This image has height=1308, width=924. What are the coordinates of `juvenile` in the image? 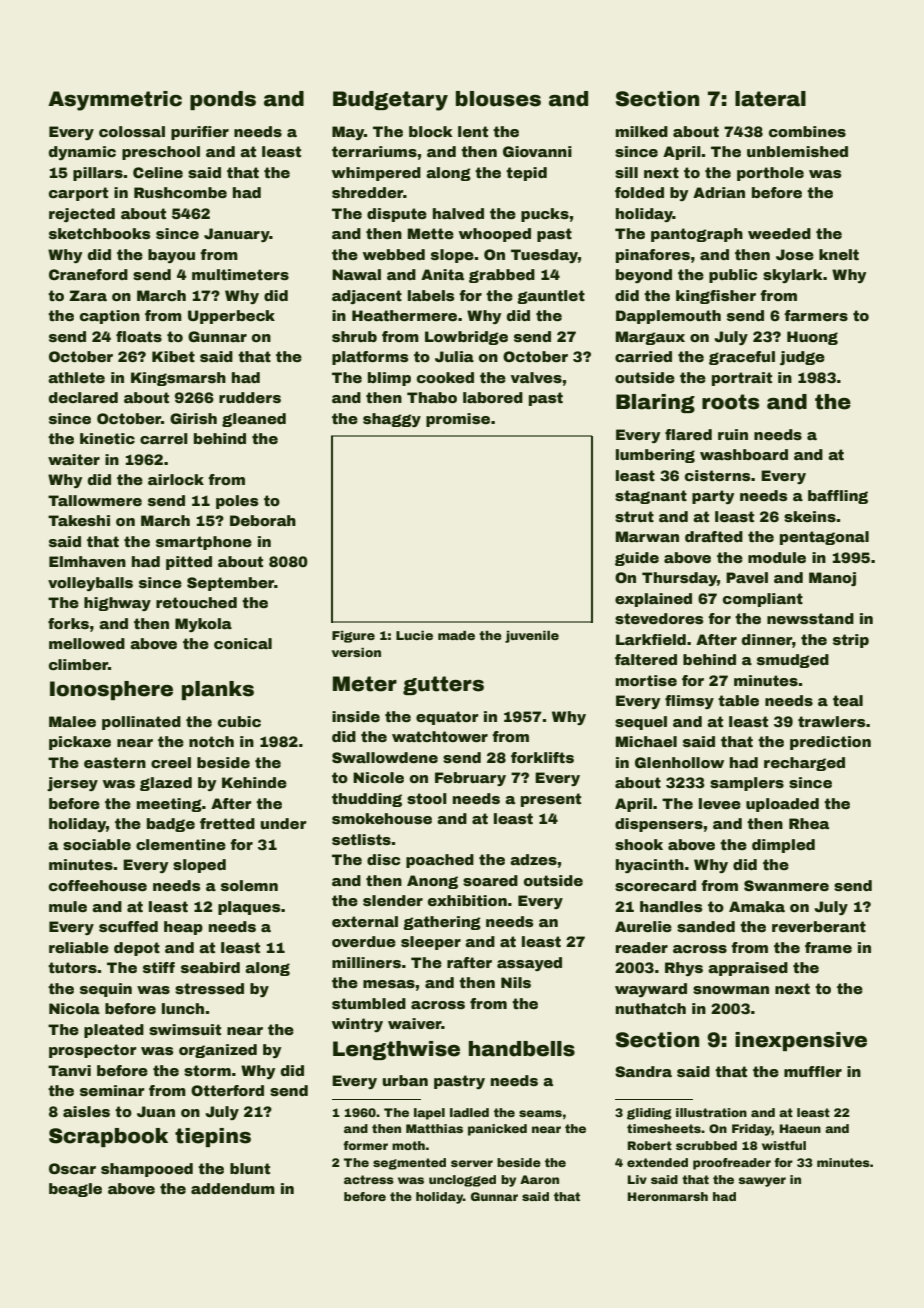 It's located at (532, 637).
